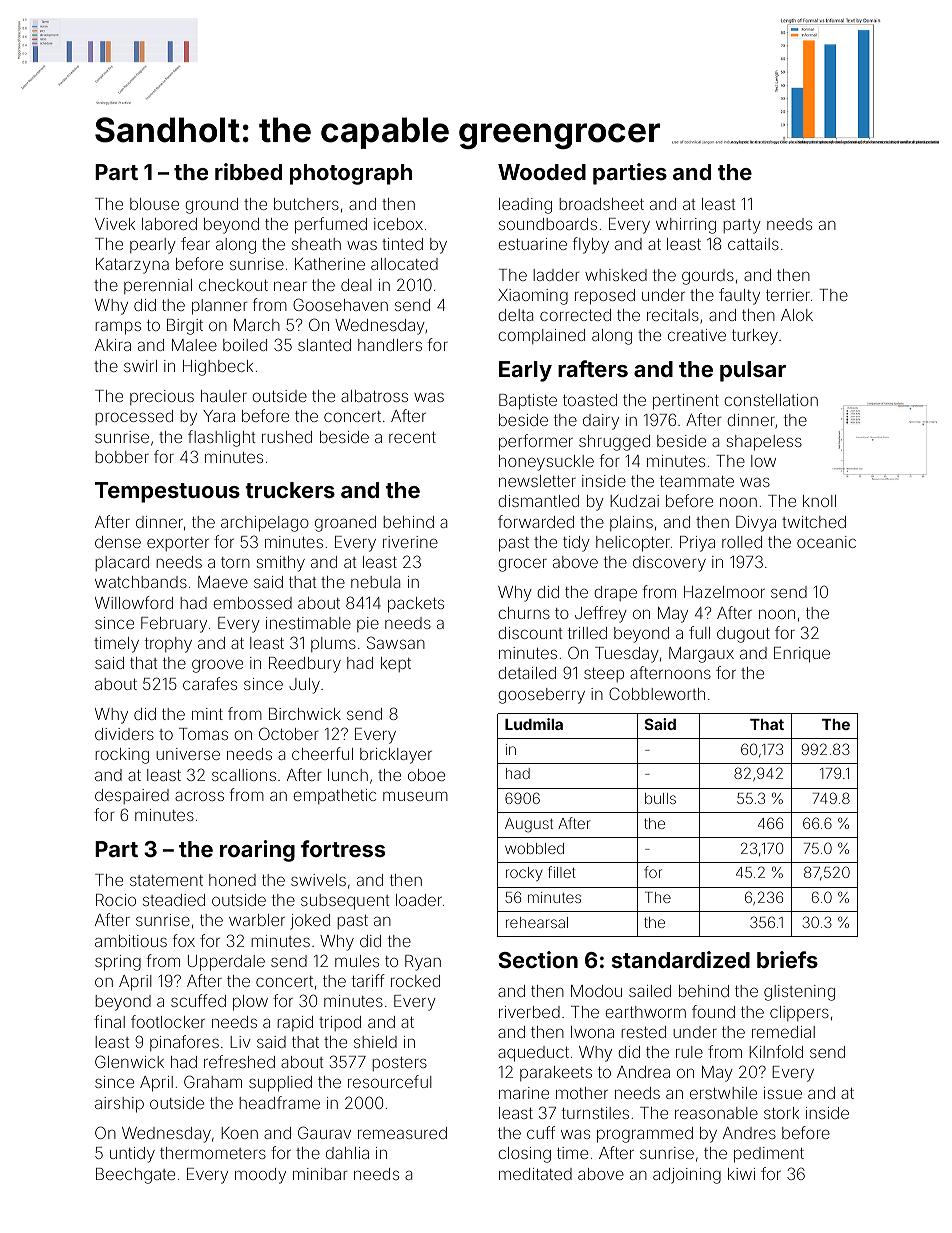 The width and height of the document is (952, 1233). What do you see at coordinates (525, 206) in the document?
I see `leading` at bounding box center [525, 206].
